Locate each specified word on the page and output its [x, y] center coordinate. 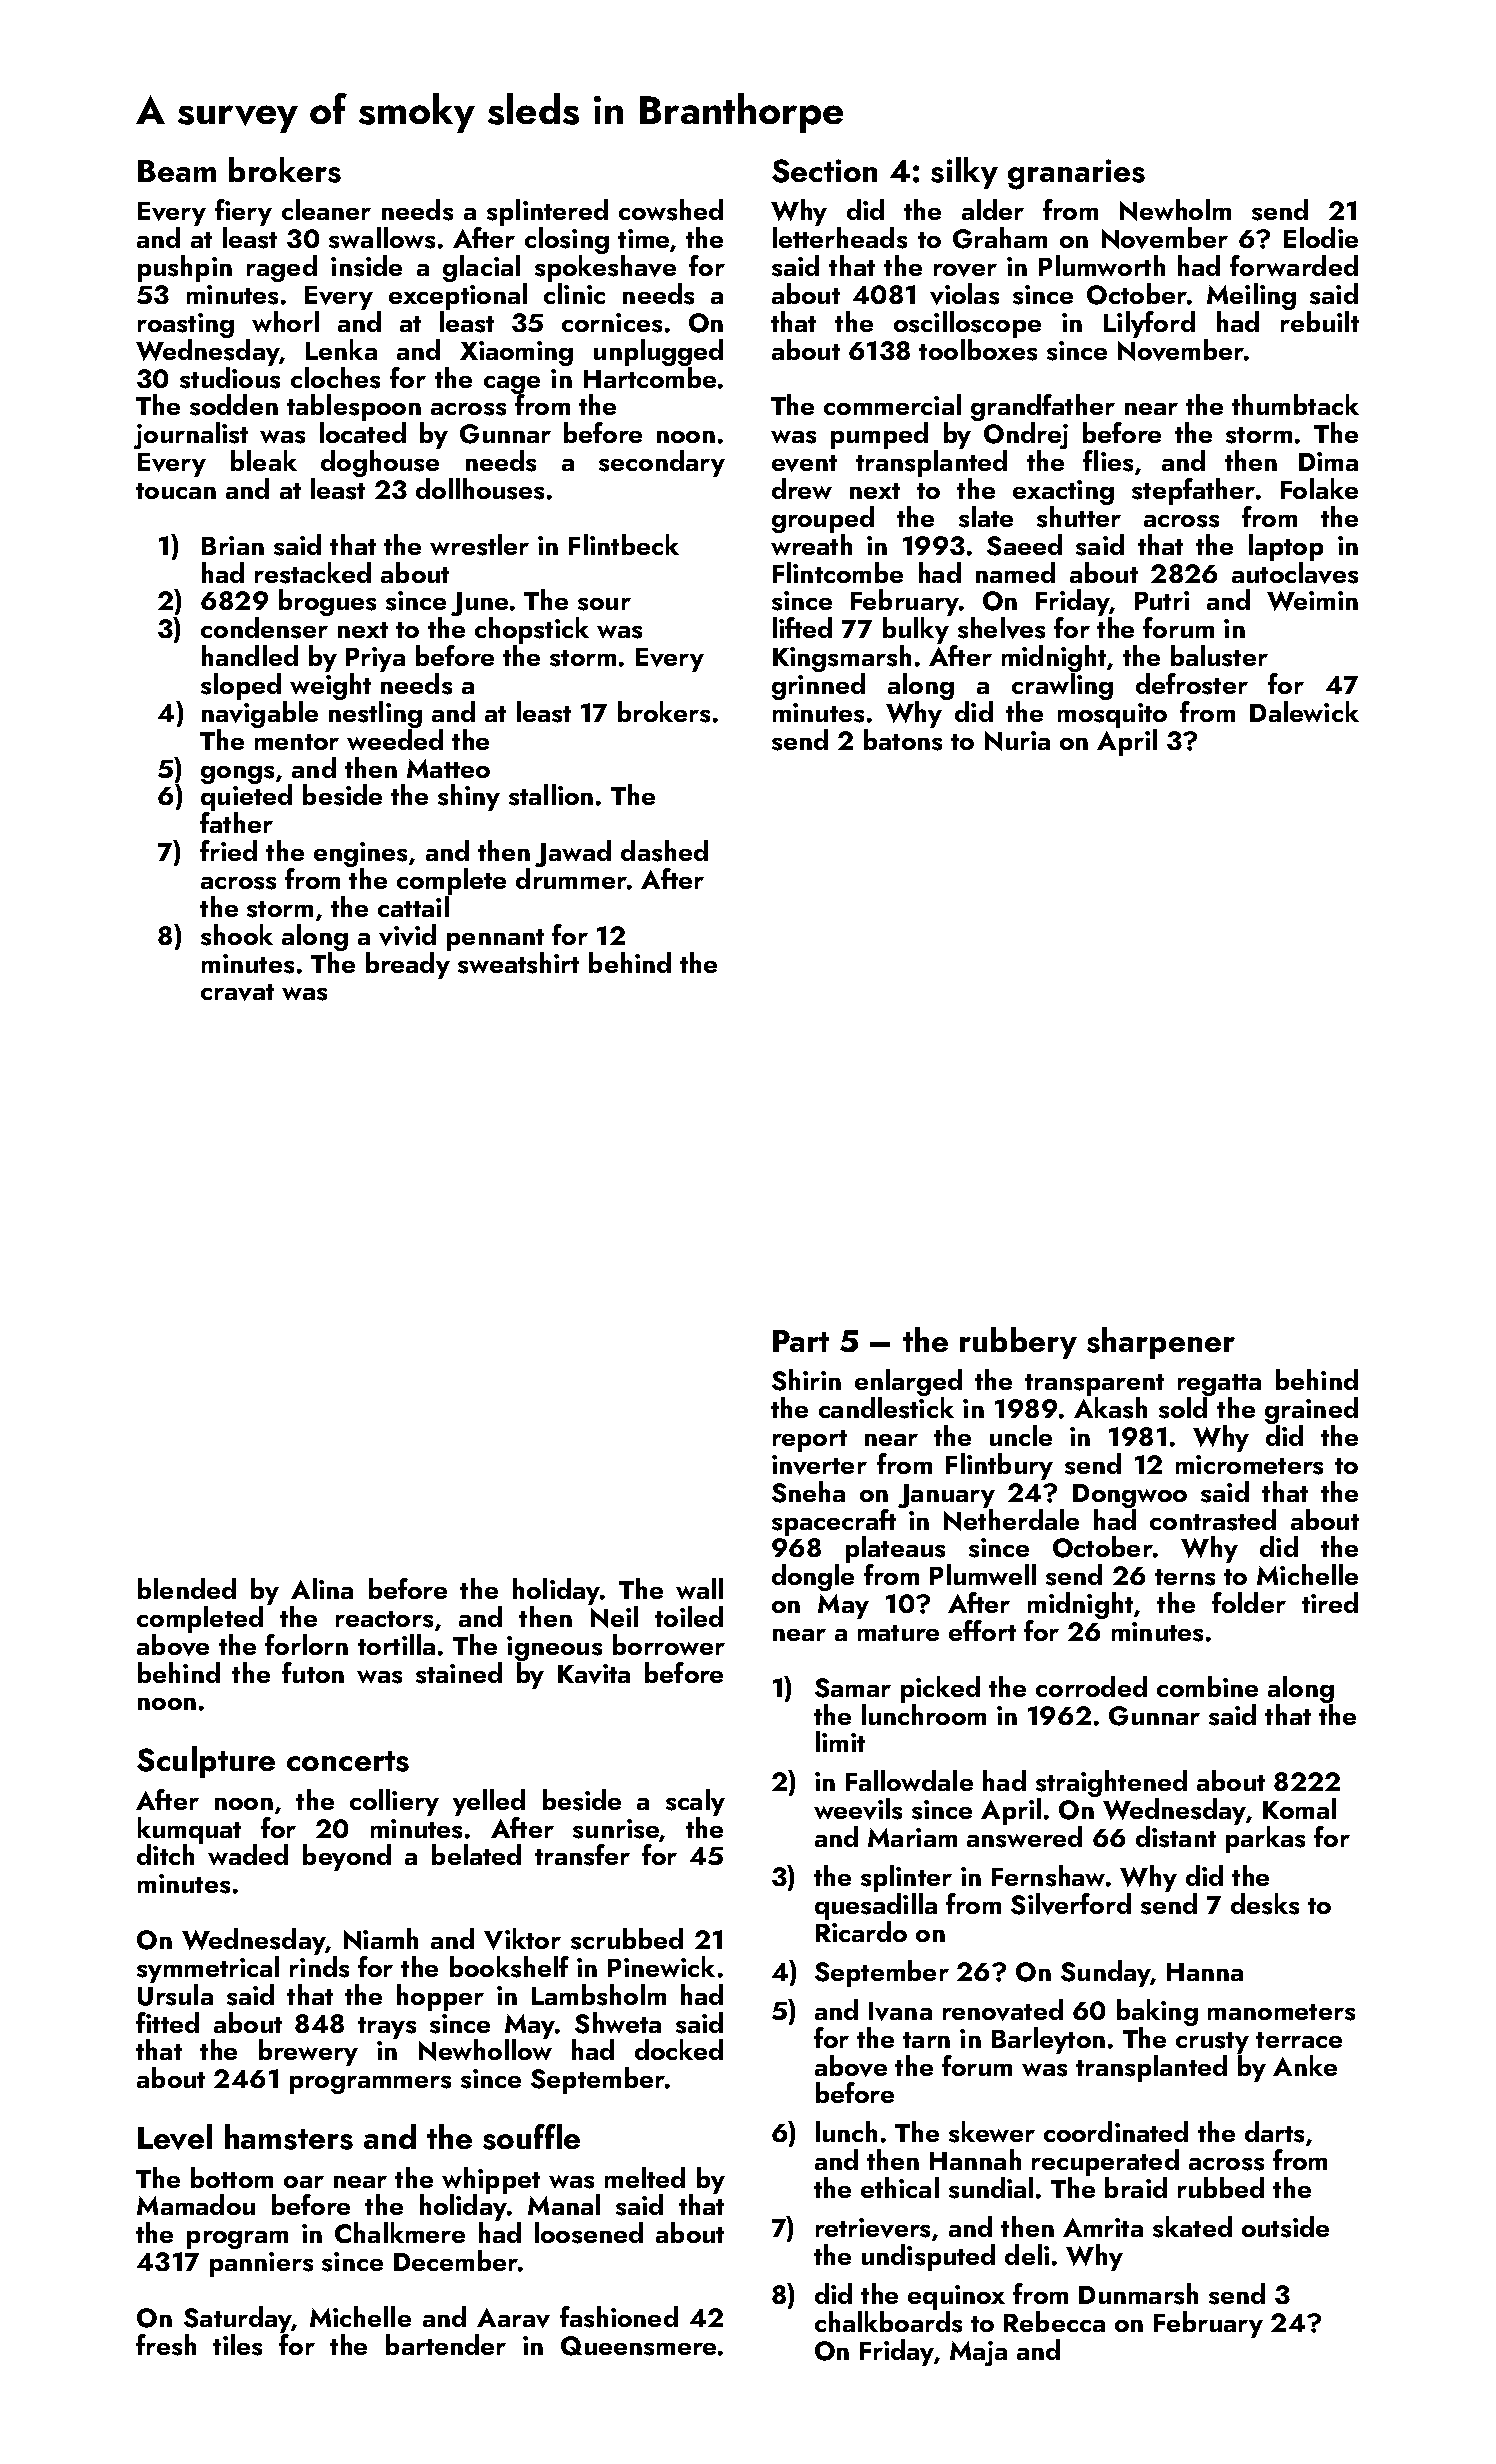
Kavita [594, 1674]
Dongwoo [1130, 1496]
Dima [1328, 461]
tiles [237, 2345]
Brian [233, 545]
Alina [322, 1588]
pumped [879, 435]
